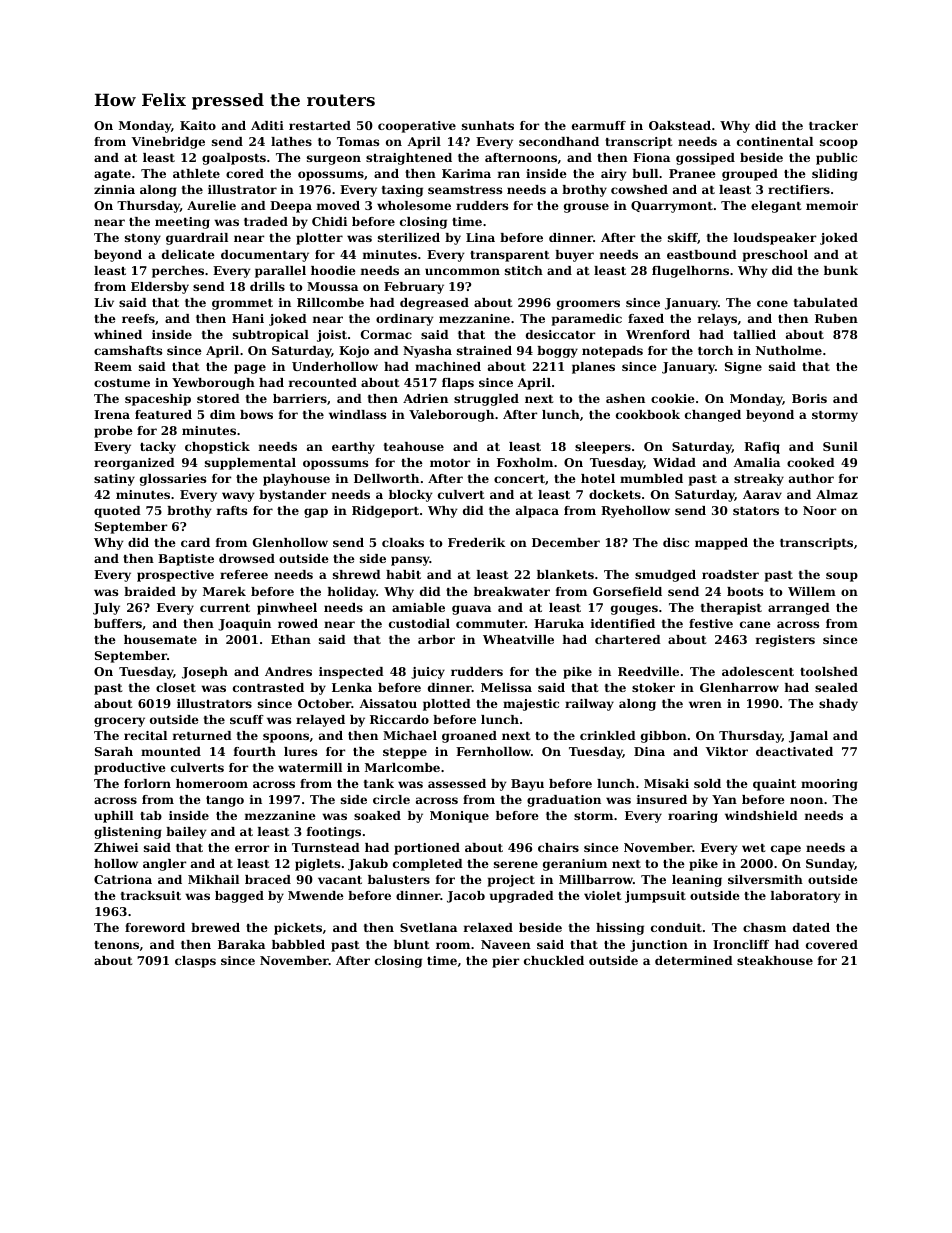  I want to click on Tomas, so click(358, 141).
